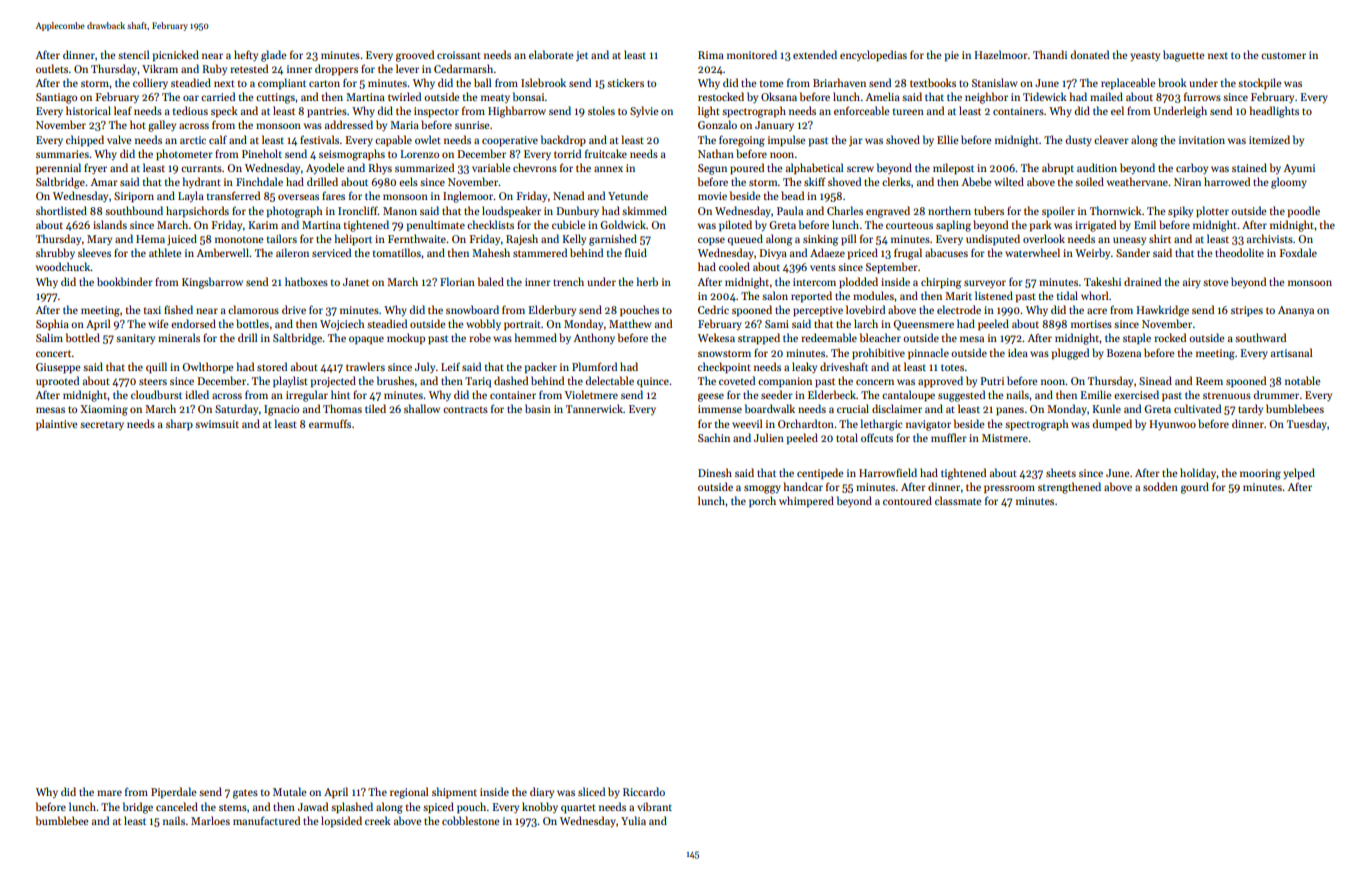 The height and width of the screenshot is (887, 1372). What do you see at coordinates (274, 56) in the screenshot?
I see `glade` at bounding box center [274, 56].
